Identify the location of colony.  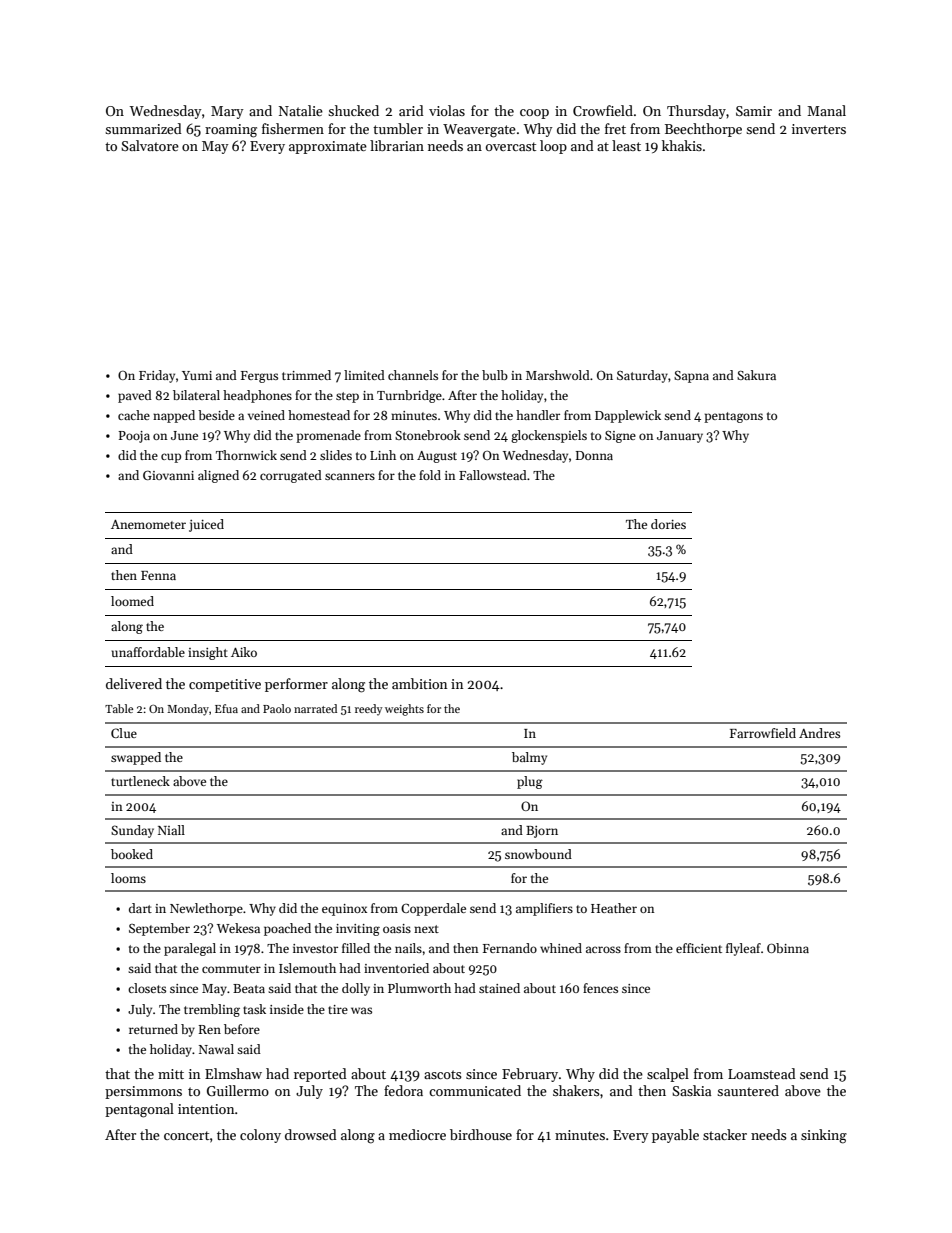
(260, 1136).
